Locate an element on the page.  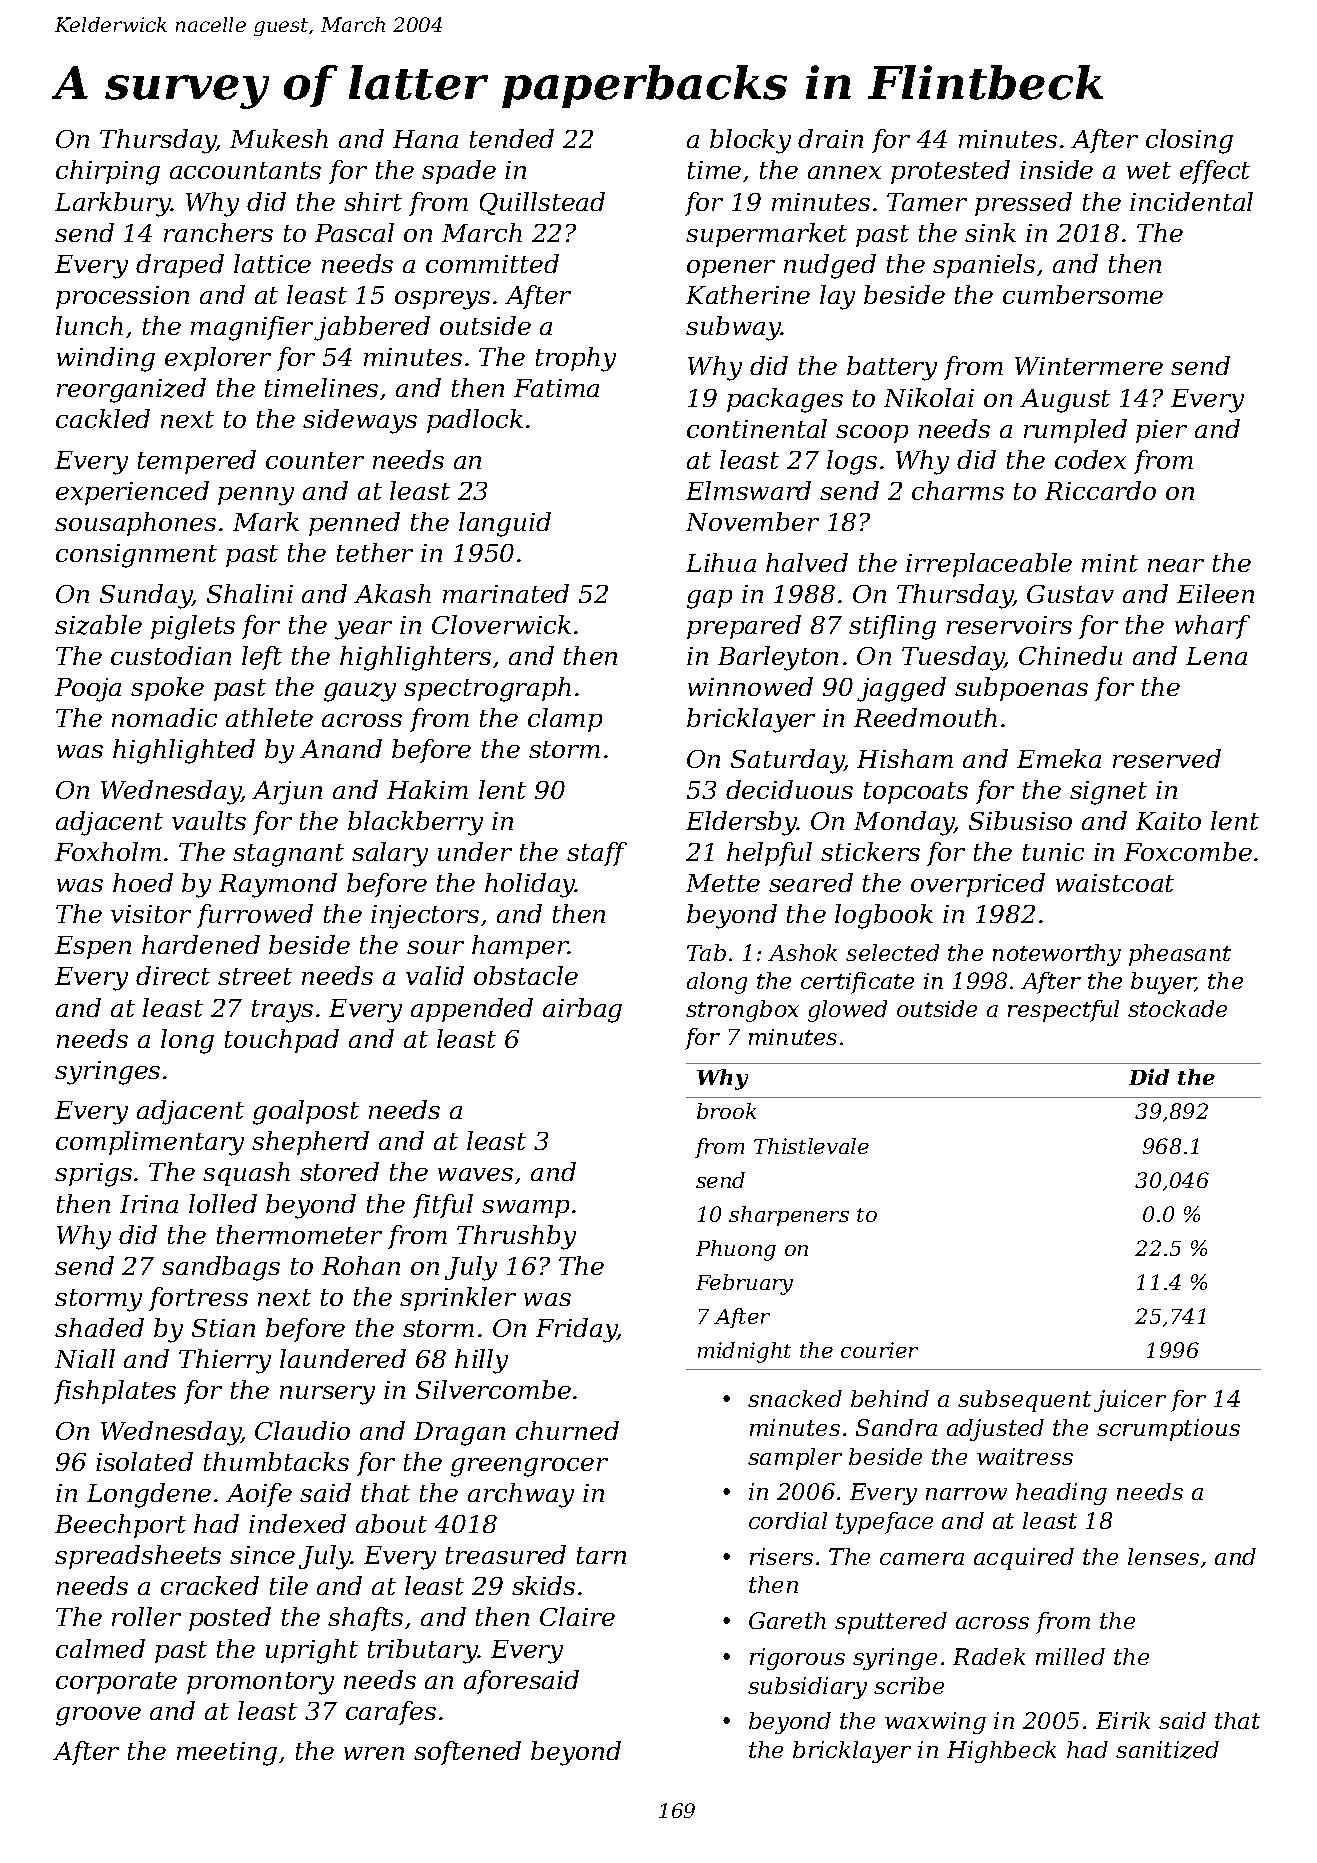
brook is located at coordinates (726, 1111).
